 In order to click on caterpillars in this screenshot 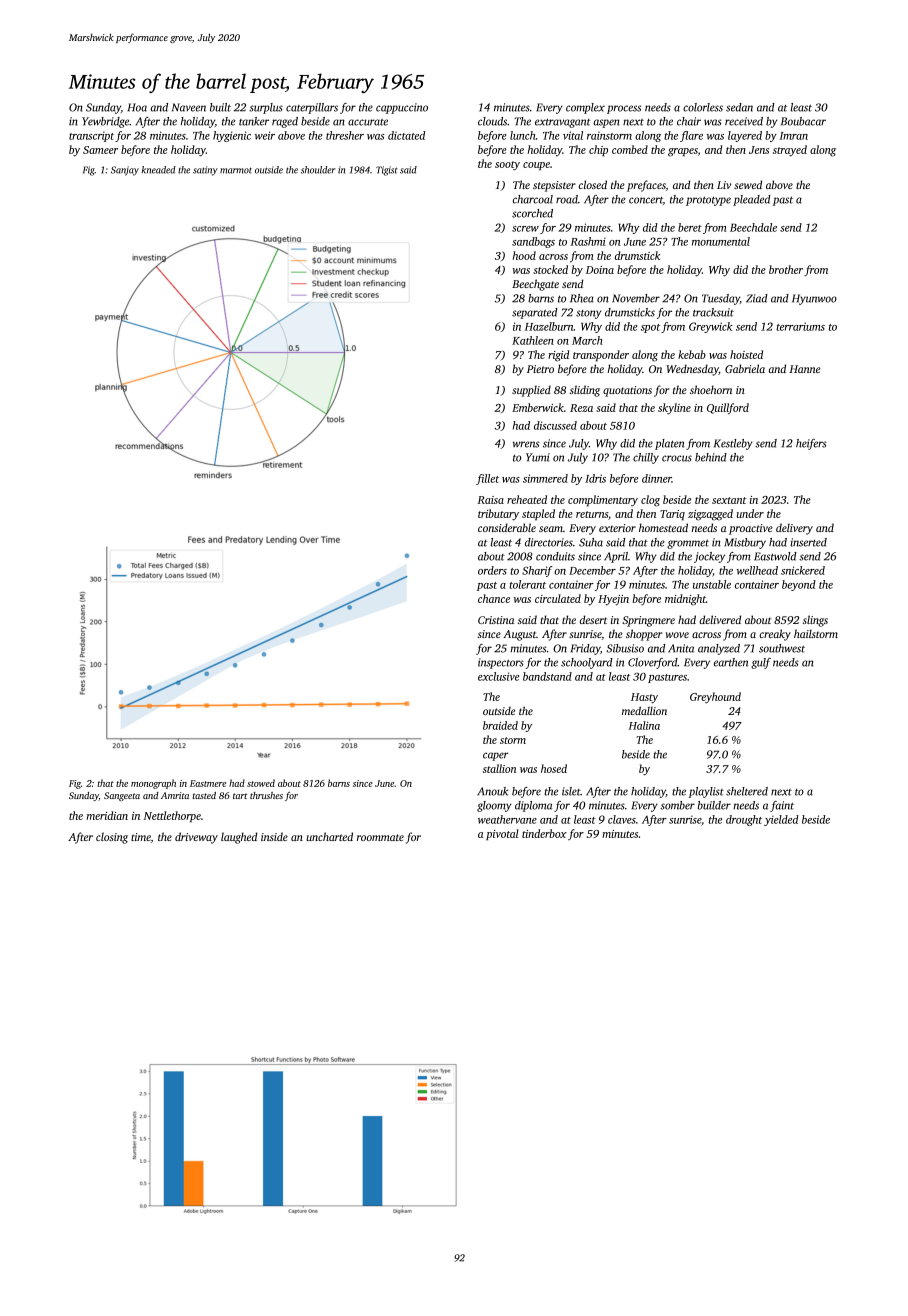, I will do `click(312, 108)`.
